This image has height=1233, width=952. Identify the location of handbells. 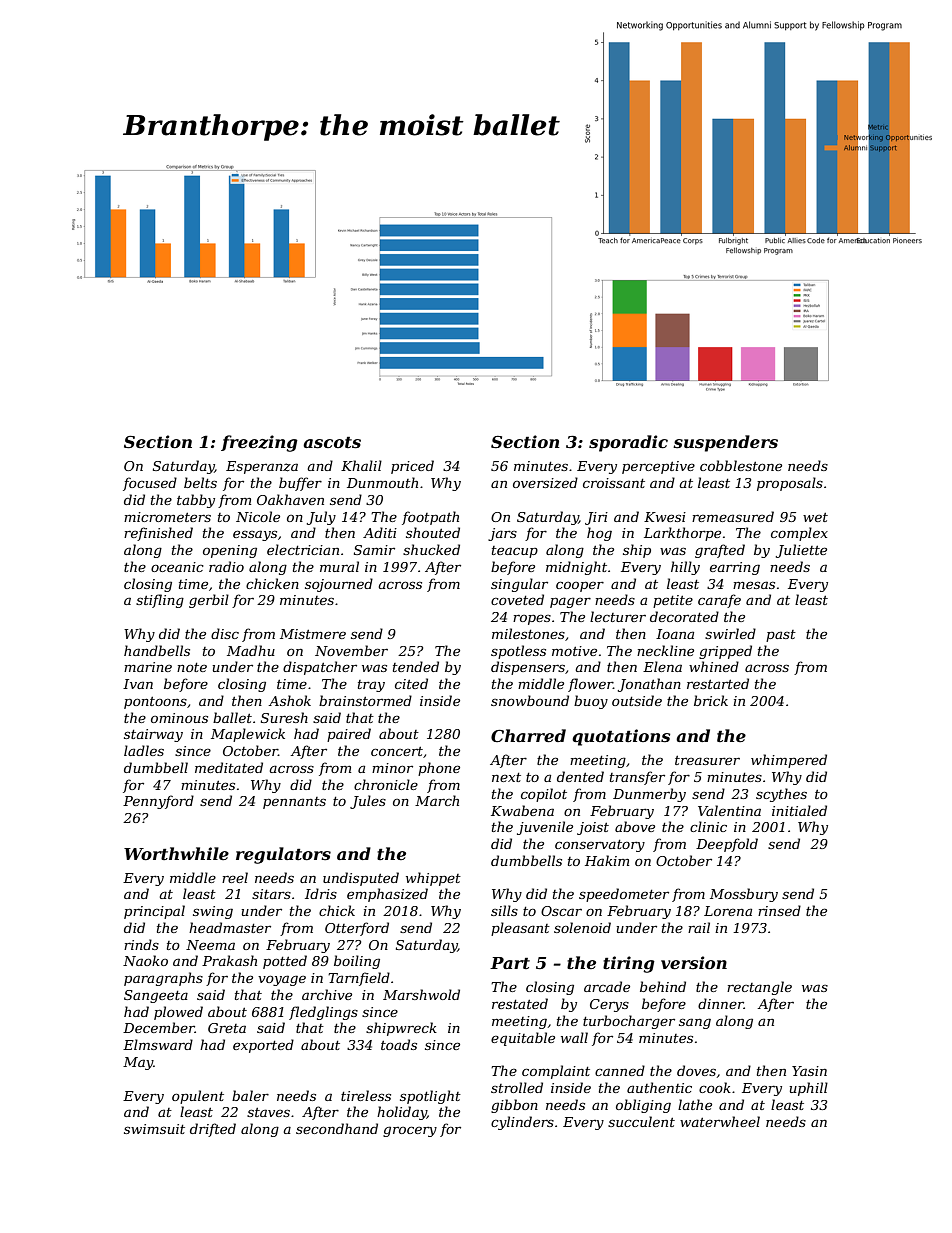
(157, 650).
